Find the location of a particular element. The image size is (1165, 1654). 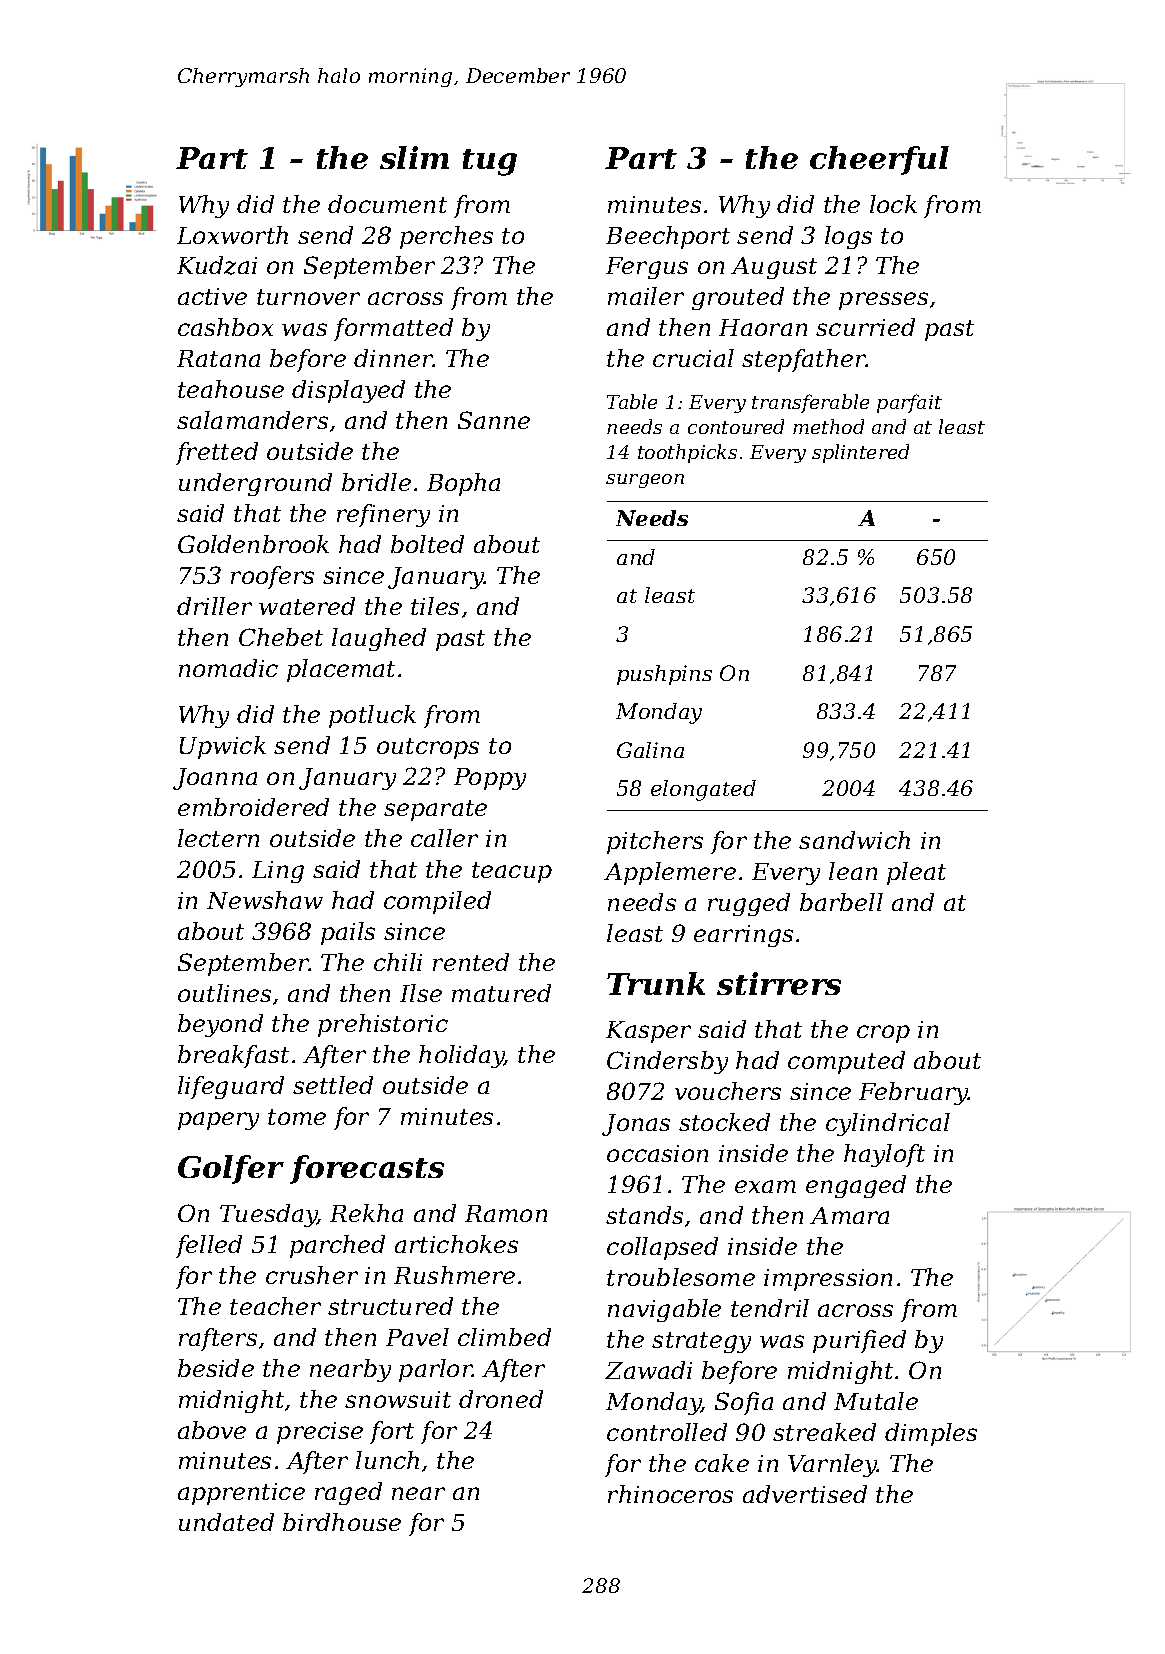

Beechport is located at coordinates (668, 237).
